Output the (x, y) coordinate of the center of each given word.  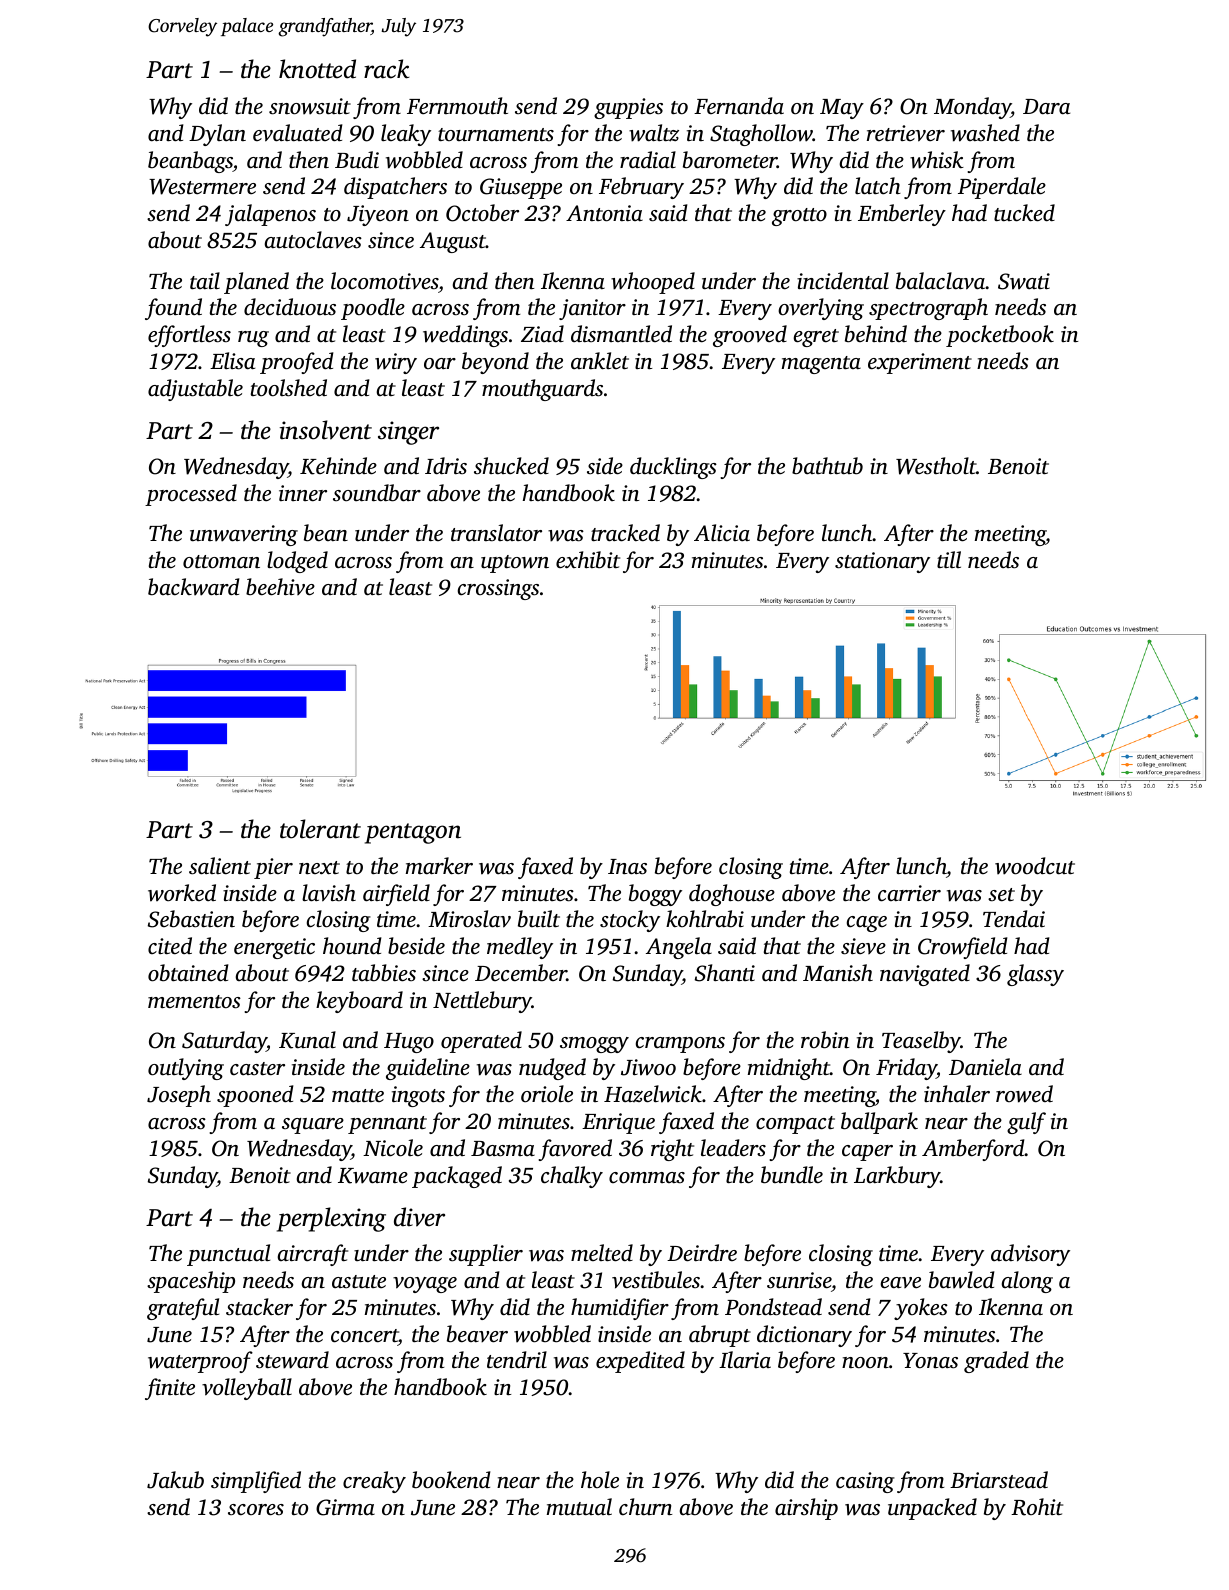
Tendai (1014, 919)
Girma (345, 1507)
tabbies (384, 973)
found (173, 309)
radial (648, 160)
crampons (680, 1045)
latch (878, 186)
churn (645, 1507)
